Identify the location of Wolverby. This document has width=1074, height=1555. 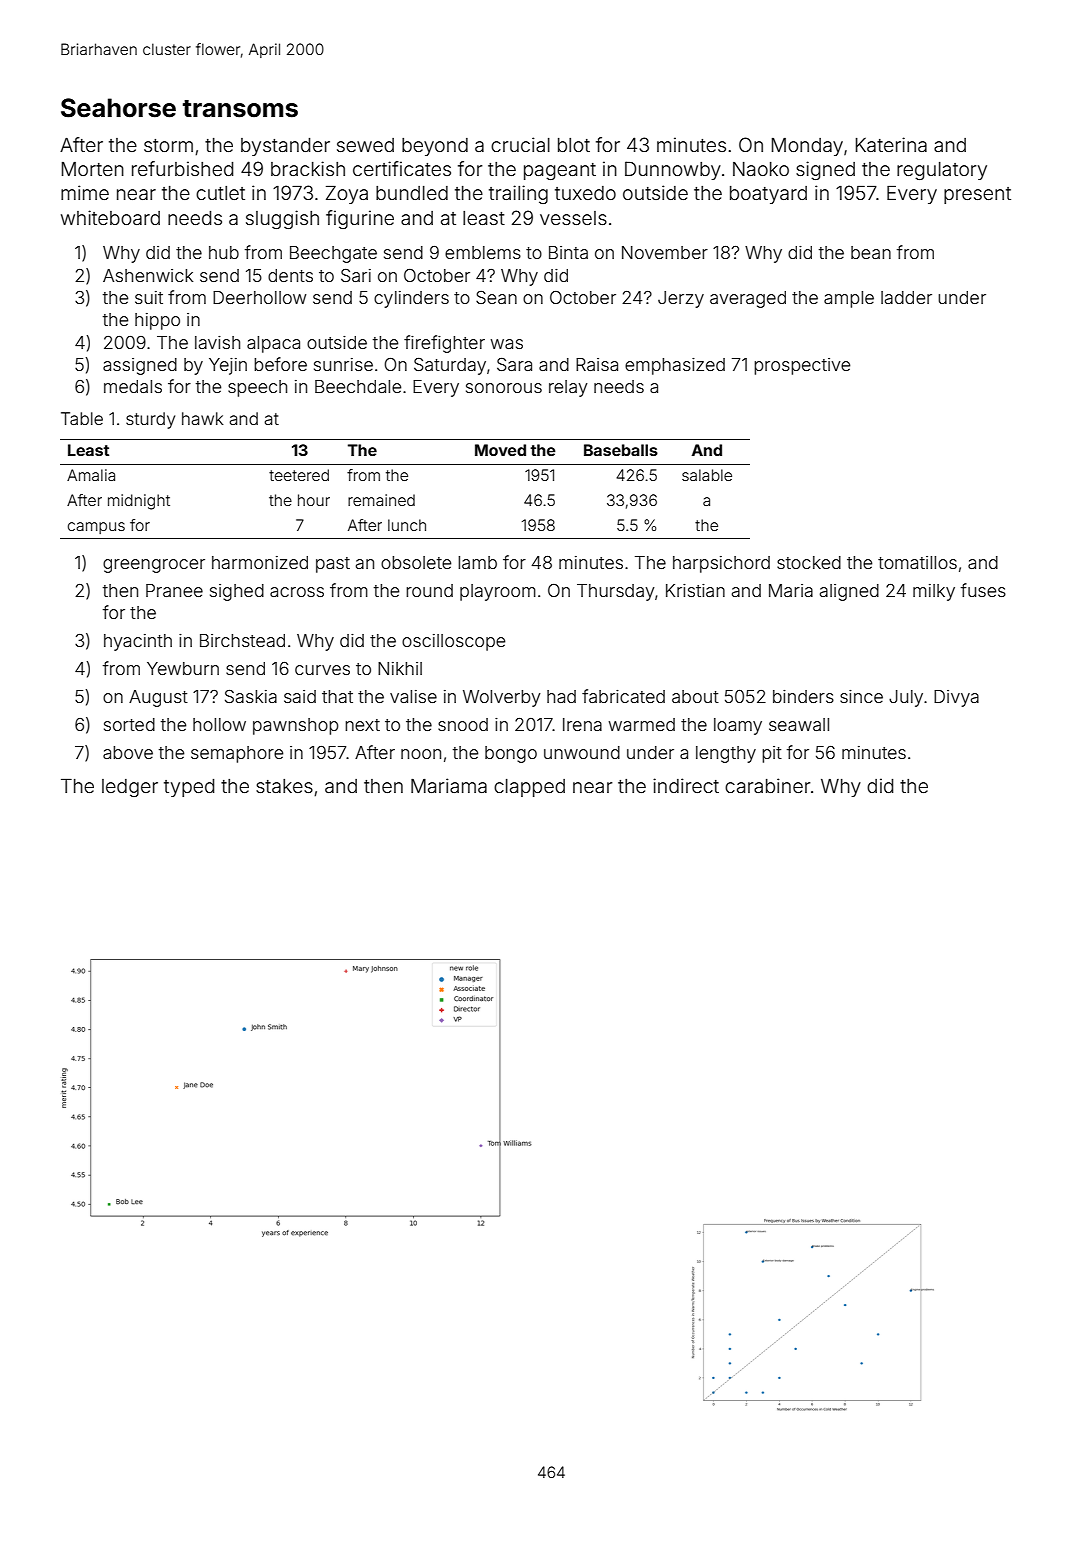
(502, 698).
